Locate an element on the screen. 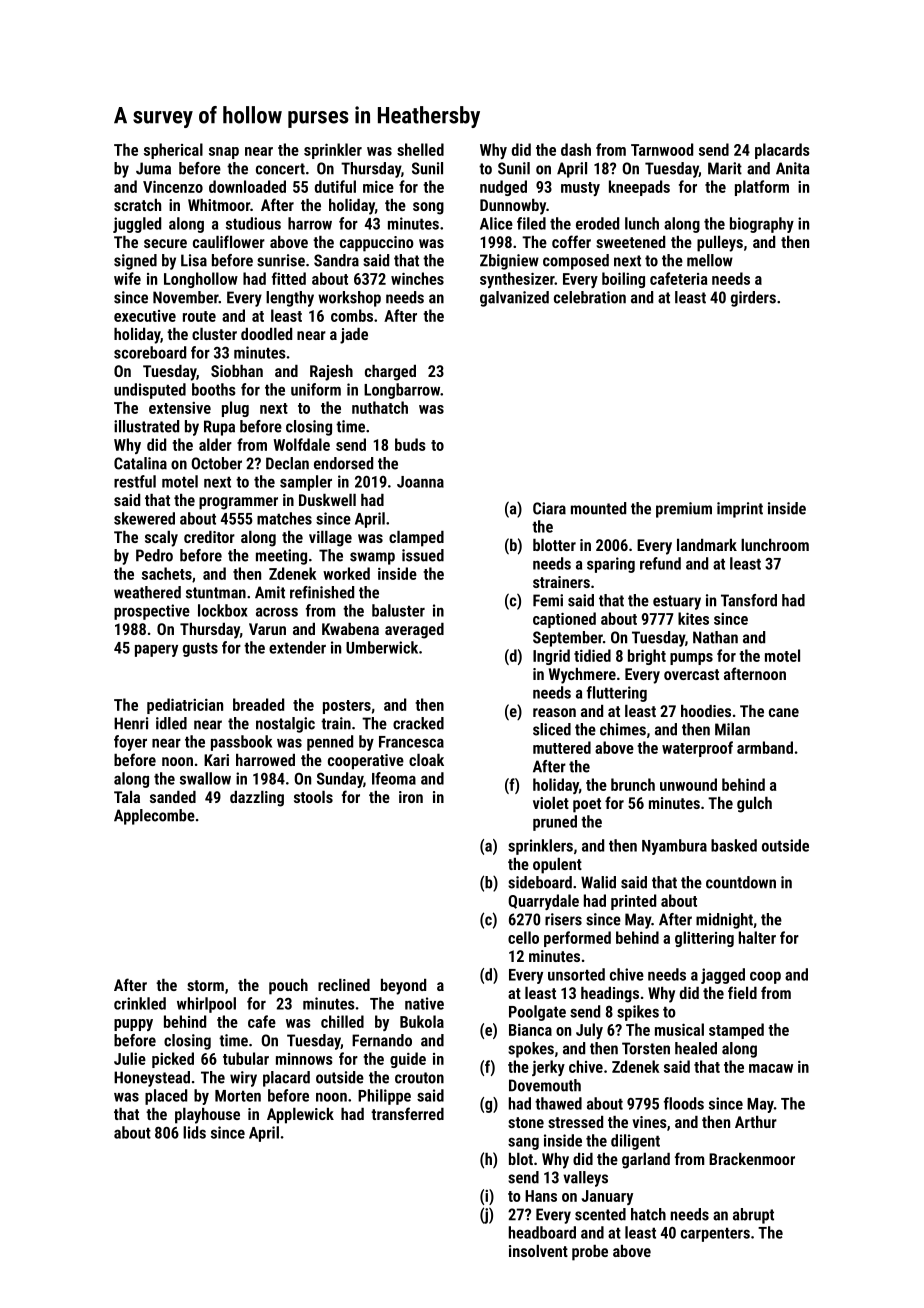  midnight is located at coordinates (724, 921).
